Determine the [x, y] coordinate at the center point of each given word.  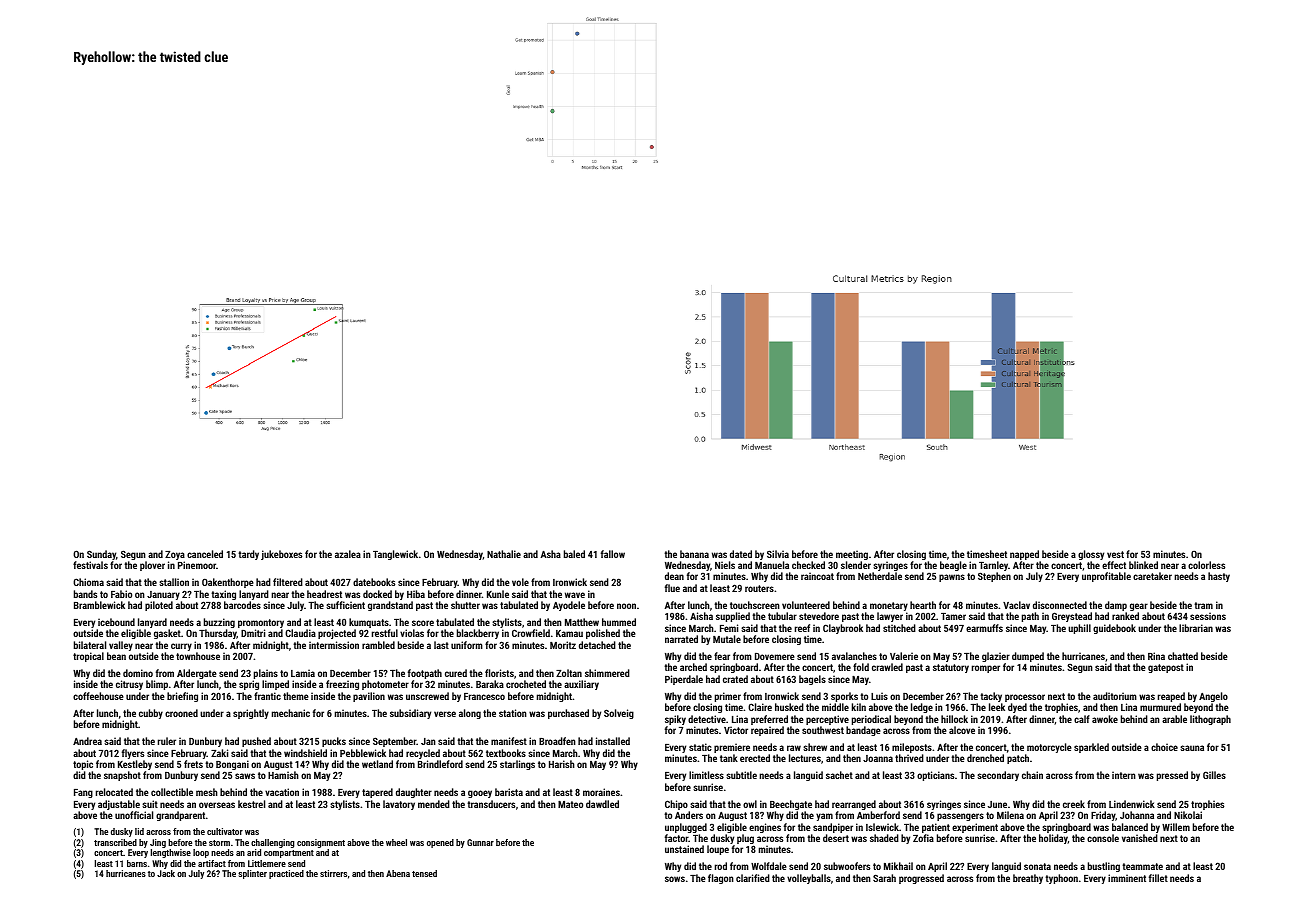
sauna [1192, 748]
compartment [289, 854]
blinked [1143, 565]
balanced [1130, 827]
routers [759, 588]
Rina [1156, 656]
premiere [732, 748]
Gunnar [480, 842]
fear [722, 656]
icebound [116, 622]
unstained [684, 849]
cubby [151, 714]
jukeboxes [281, 555]
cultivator [225, 831]
